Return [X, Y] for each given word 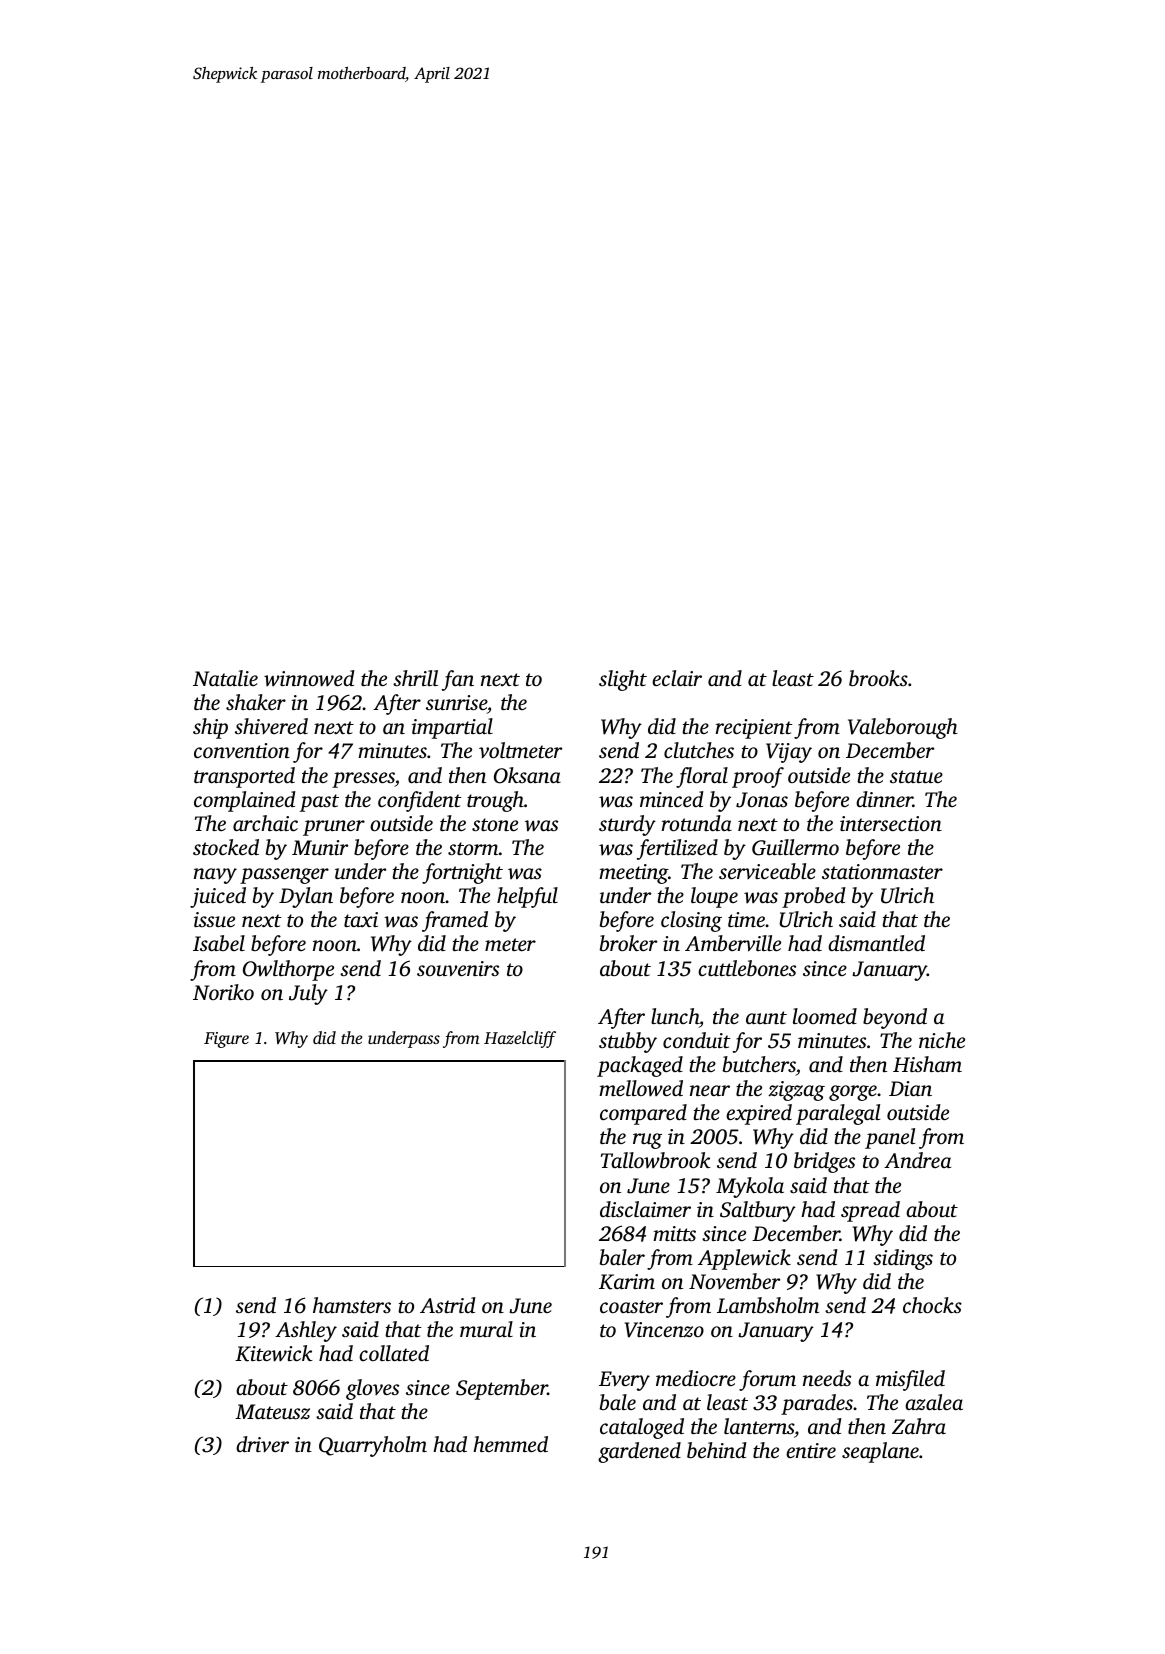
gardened [639, 1452]
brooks [878, 678]
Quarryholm [373, 1446]
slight [623, 680]
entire [811, 1450]
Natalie [225, 678]
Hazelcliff [520, 1039]
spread [870, 1211]
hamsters [352, 1305]
